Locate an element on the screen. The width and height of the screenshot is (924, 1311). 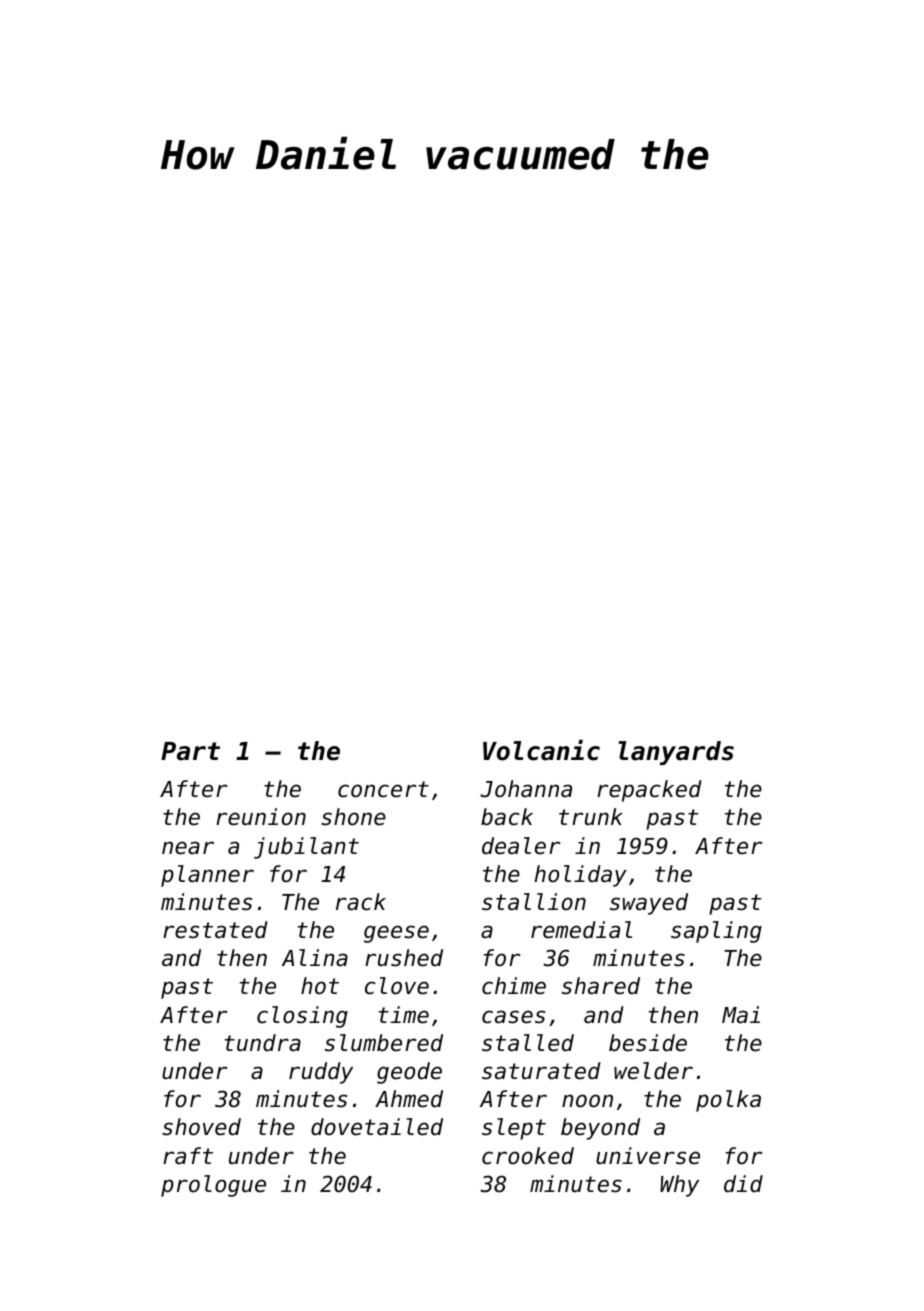
lanyards is located at coordinates (676, 753).
